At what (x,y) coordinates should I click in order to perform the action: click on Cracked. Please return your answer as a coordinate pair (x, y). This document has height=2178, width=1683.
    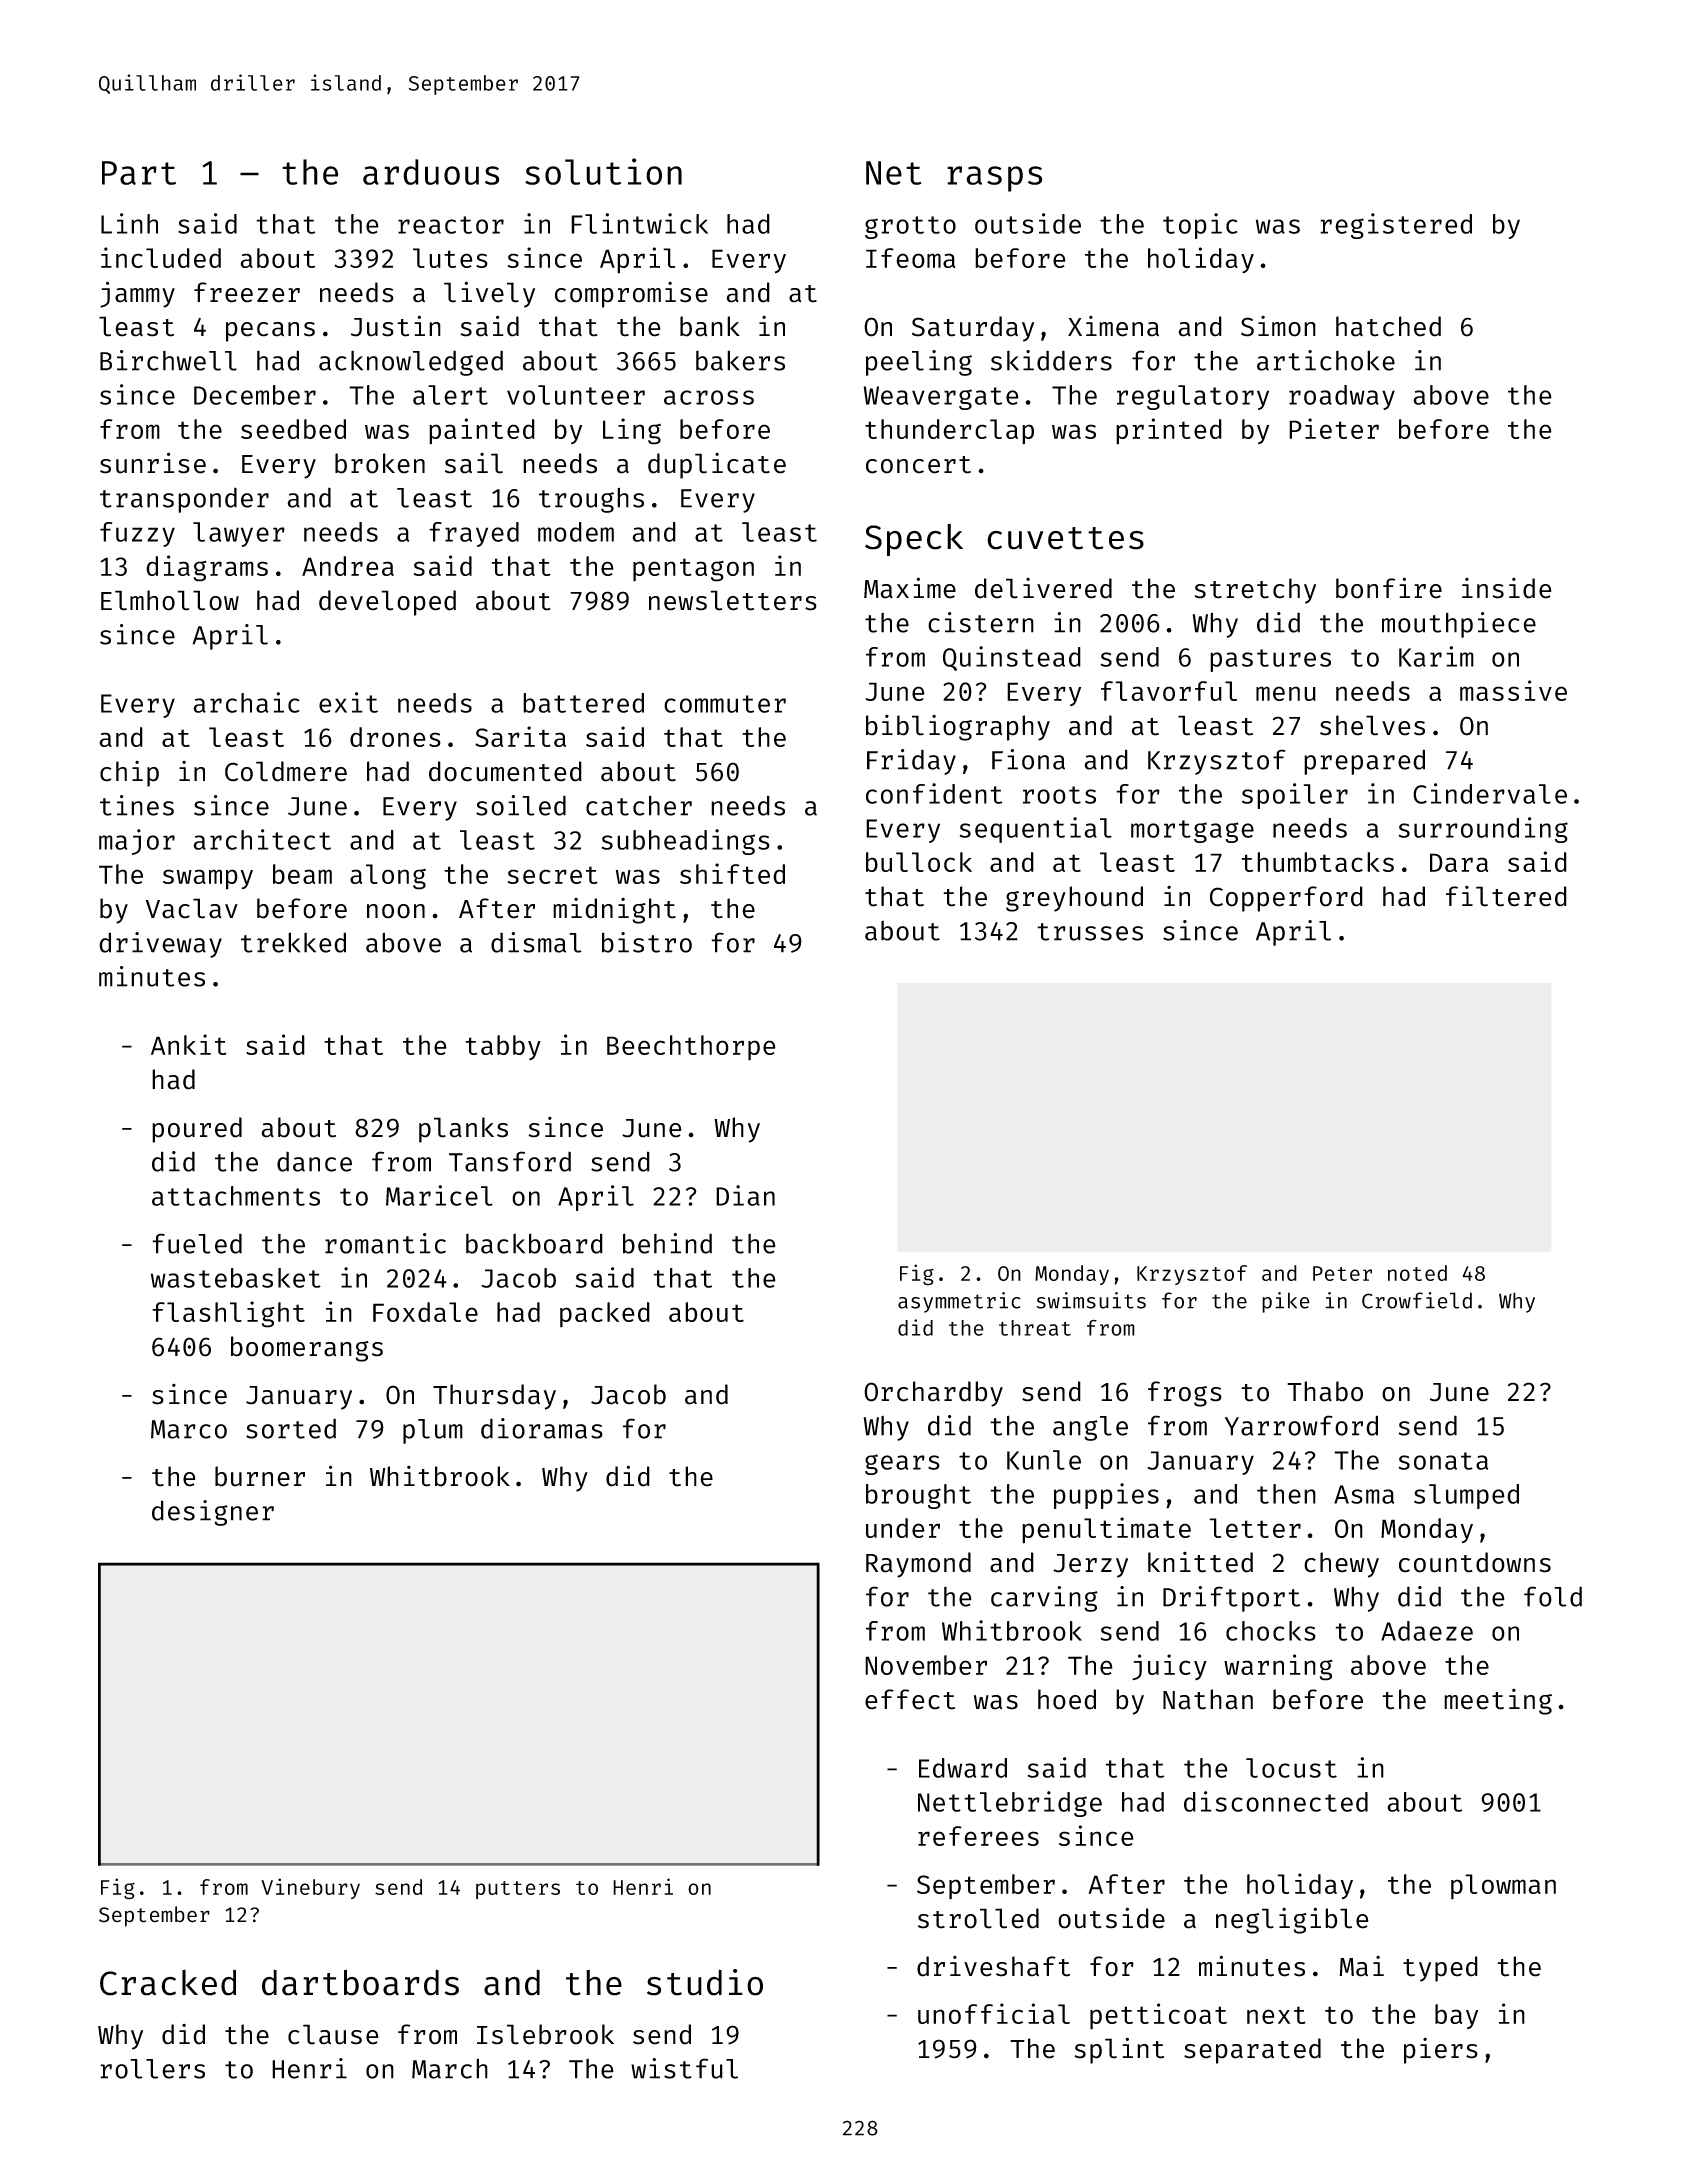
    Looking at the image, I should click on (168, 1983).
